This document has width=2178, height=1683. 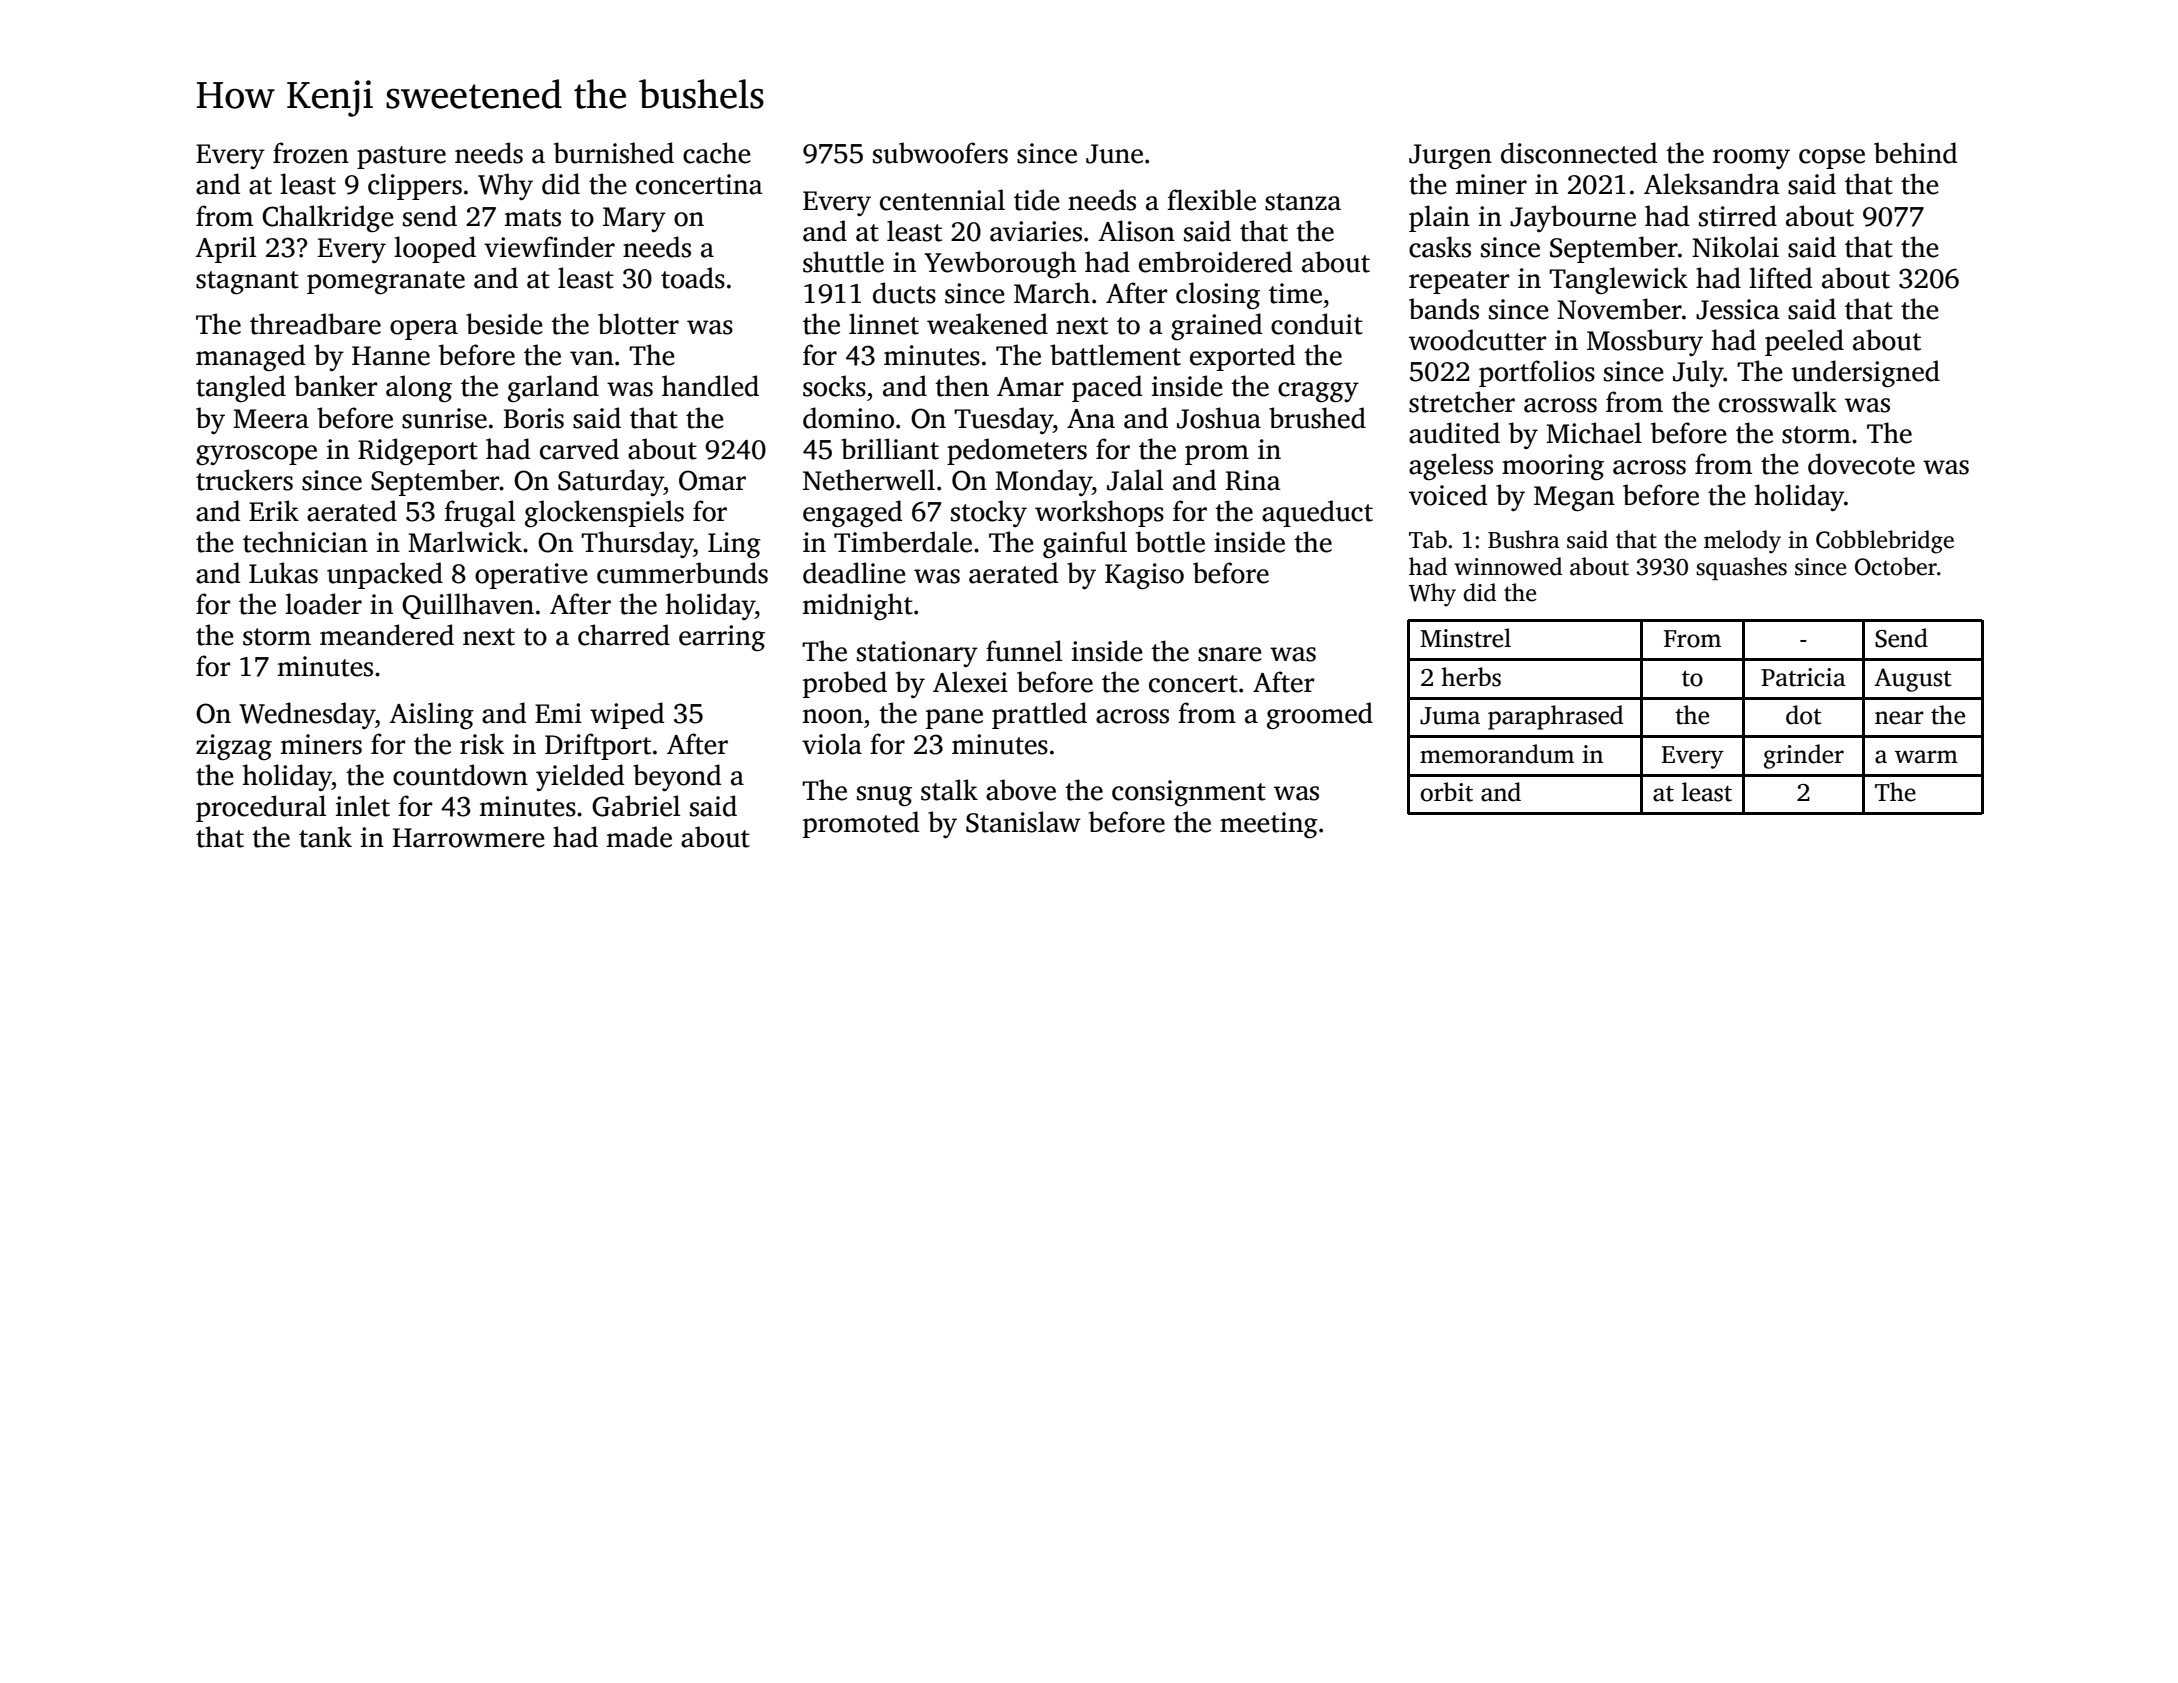 What do you see at coordinates (962, 386) in the document?
I see `then` at bounding box center [962, 386].
